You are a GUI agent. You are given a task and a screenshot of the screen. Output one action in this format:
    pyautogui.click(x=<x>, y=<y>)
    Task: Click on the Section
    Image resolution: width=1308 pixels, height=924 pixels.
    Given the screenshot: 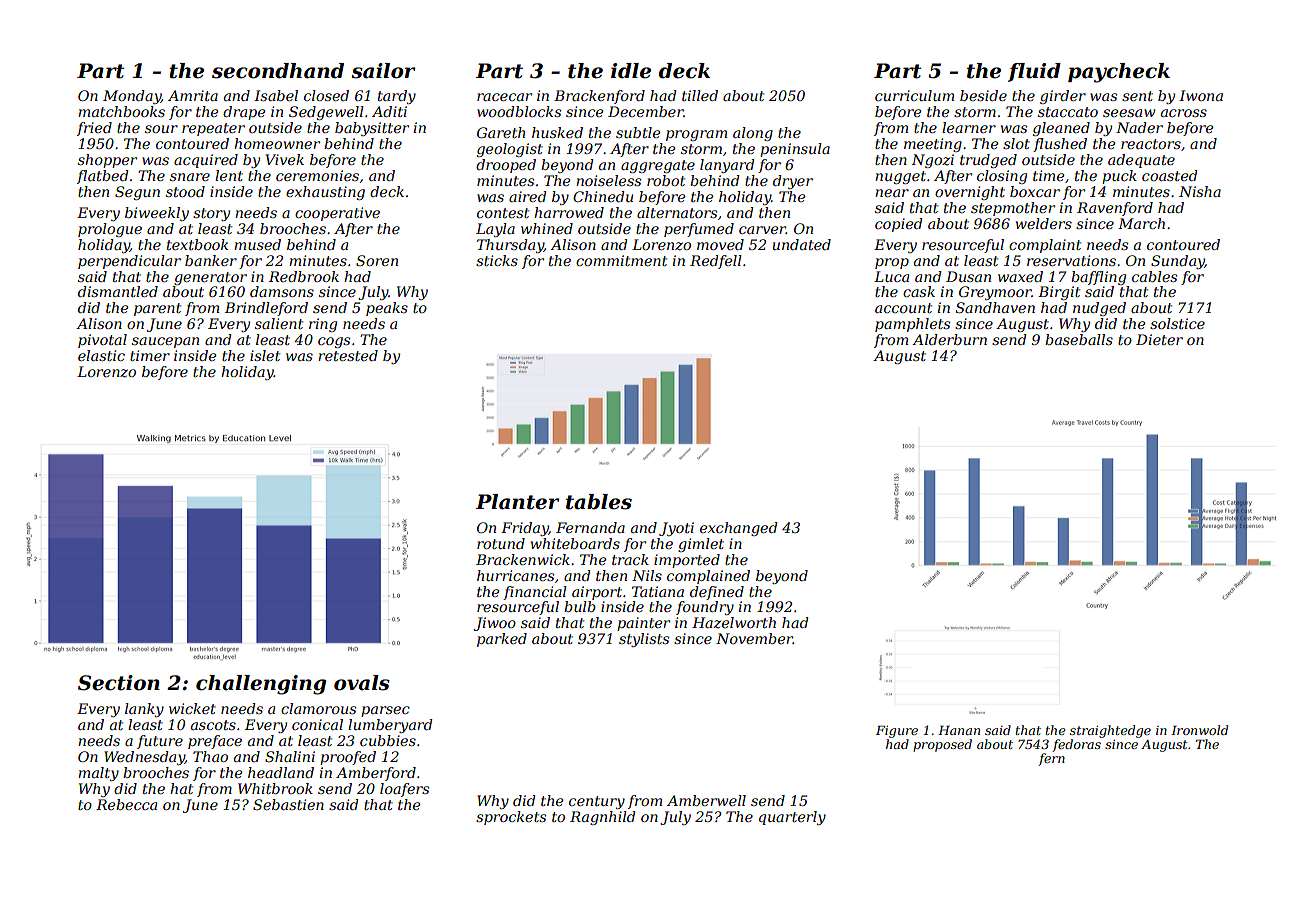 What is the action you would take?
    pyautogui.click(x=119, y=683)
